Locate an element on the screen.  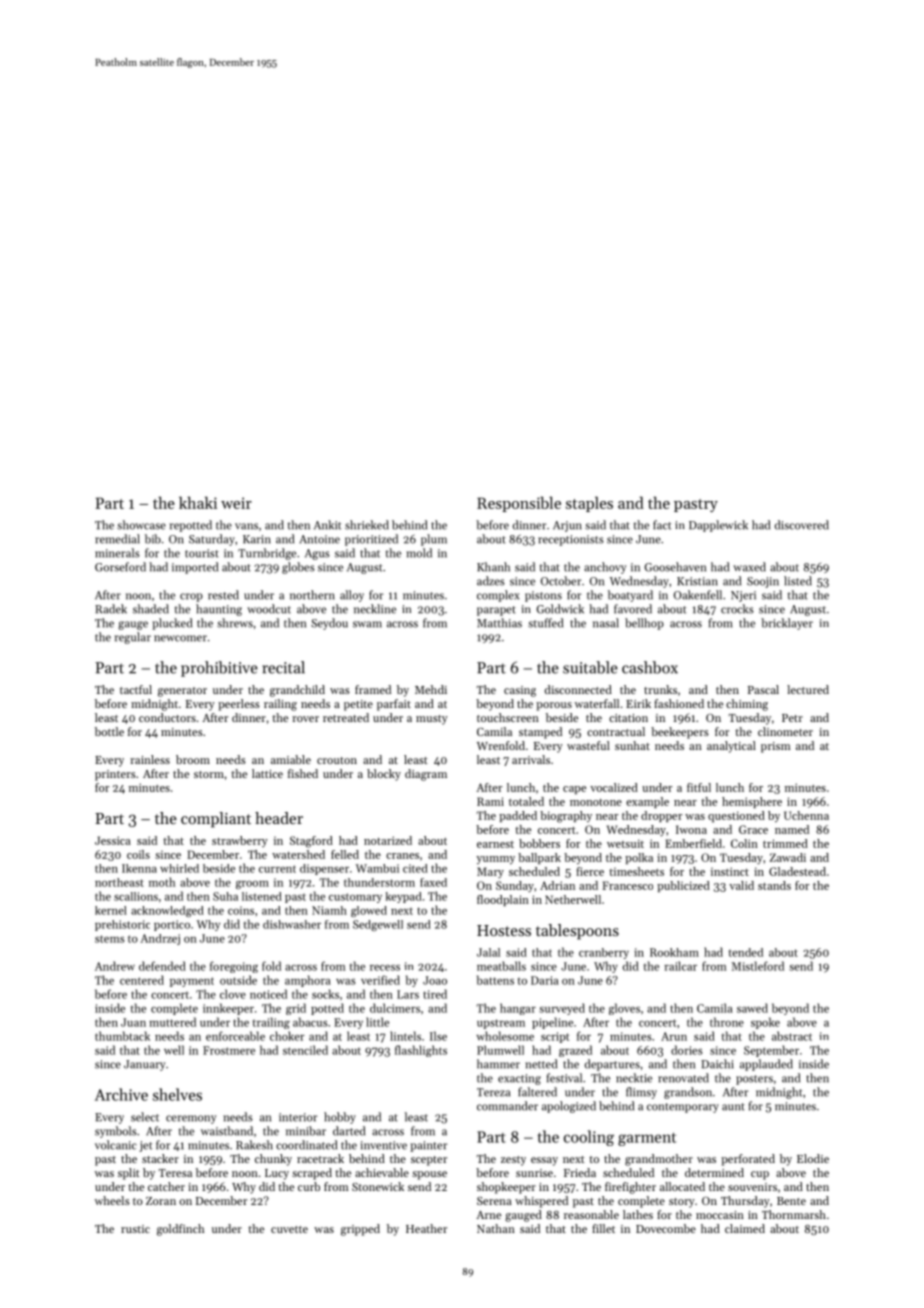
Radek is located at coordinates (111, 609).
